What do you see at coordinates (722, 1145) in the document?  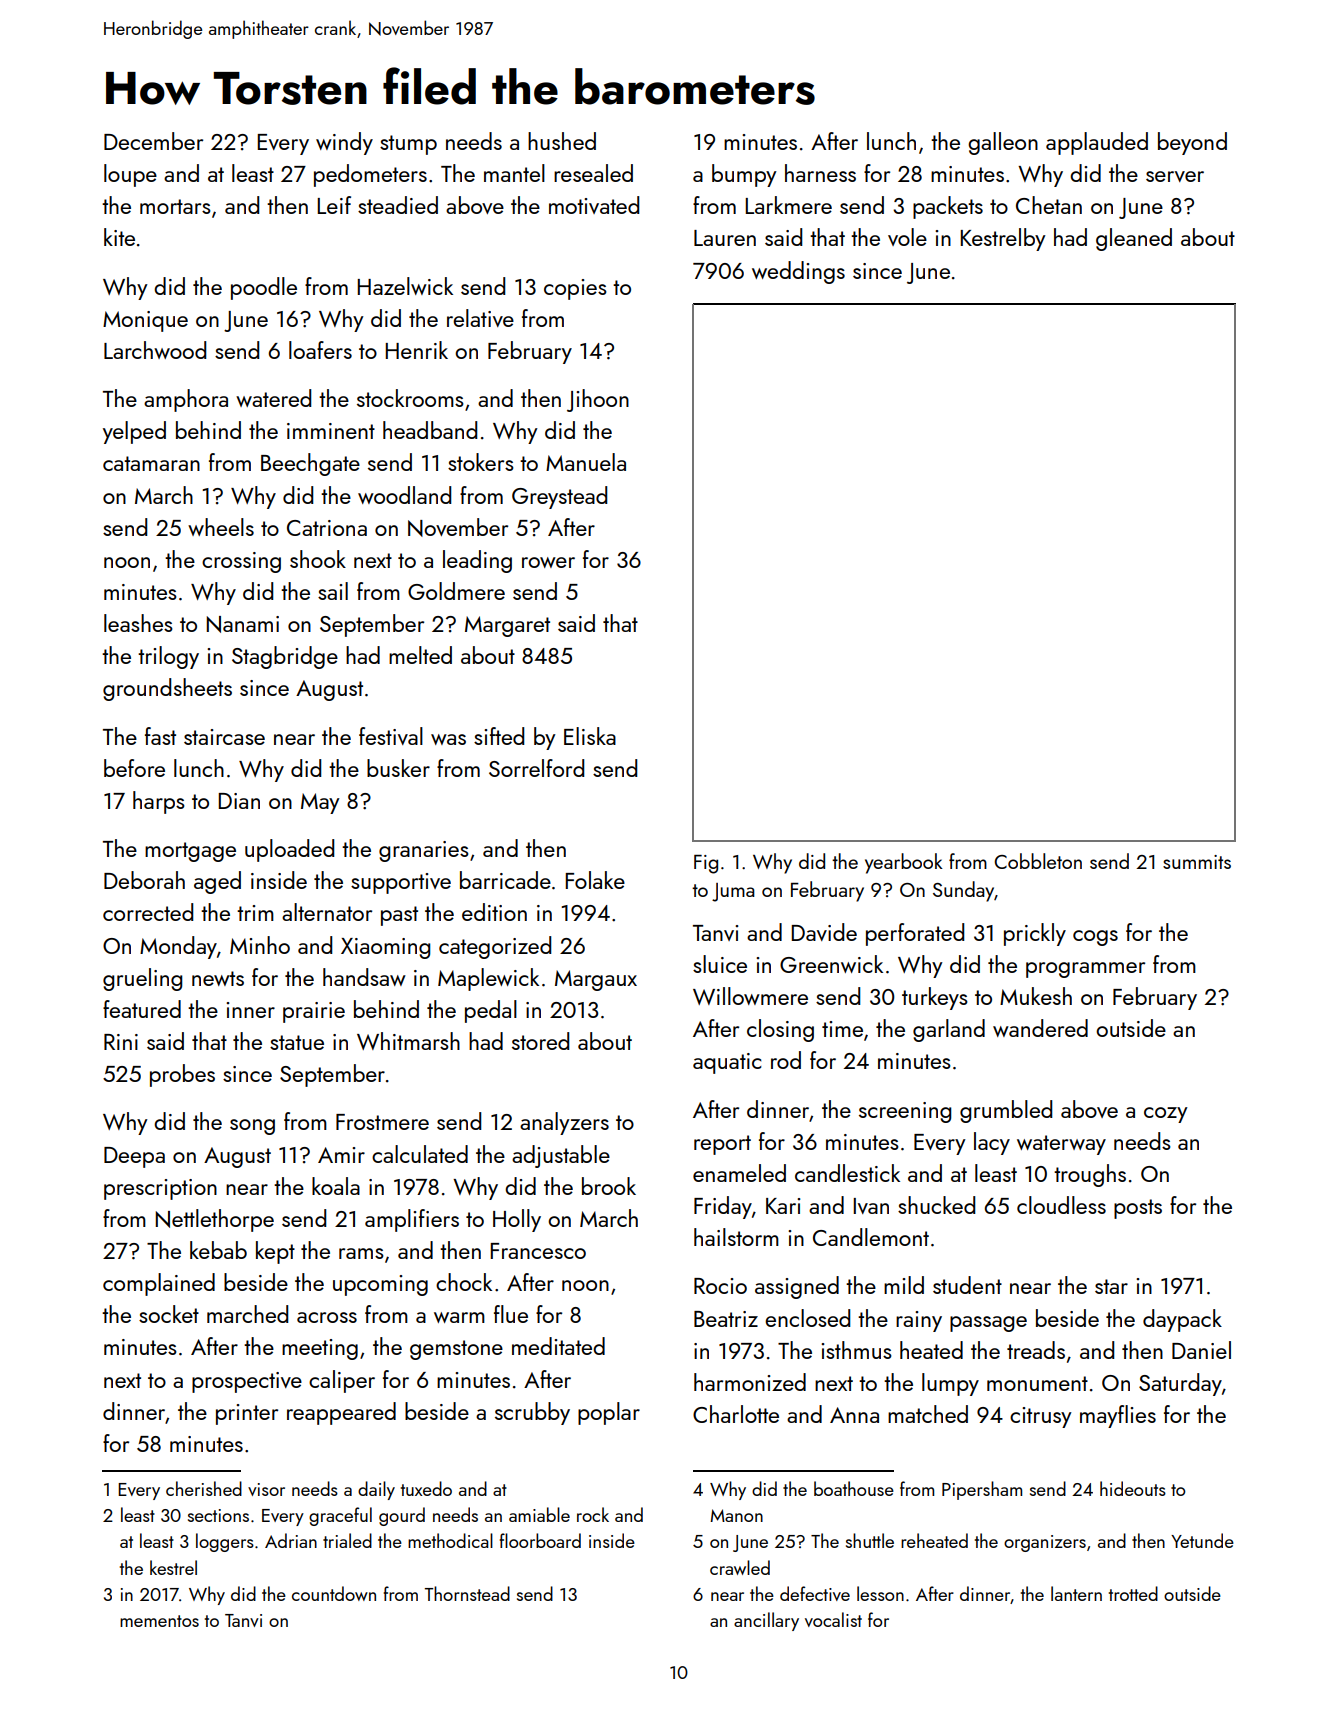 I see `report` at bounding box center [722, 1145].
